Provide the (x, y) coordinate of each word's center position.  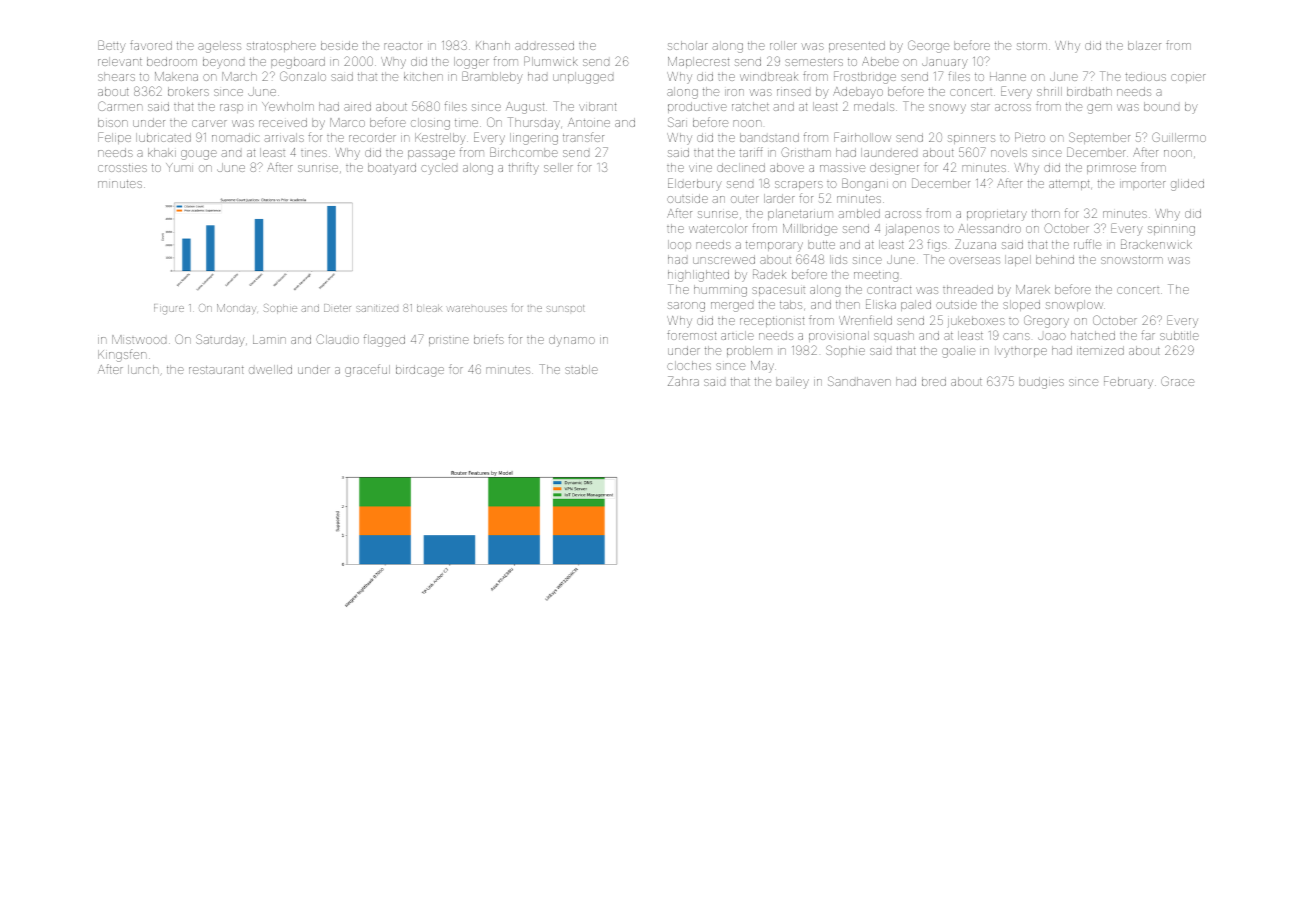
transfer (583, 137)
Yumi (179, 167)
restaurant (216, 370)
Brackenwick (1156, 244)
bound (1161, 106)
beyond (223, 63)
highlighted (698, 276)
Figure (169, 309)
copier (1188, 78)
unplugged (583, 78)
